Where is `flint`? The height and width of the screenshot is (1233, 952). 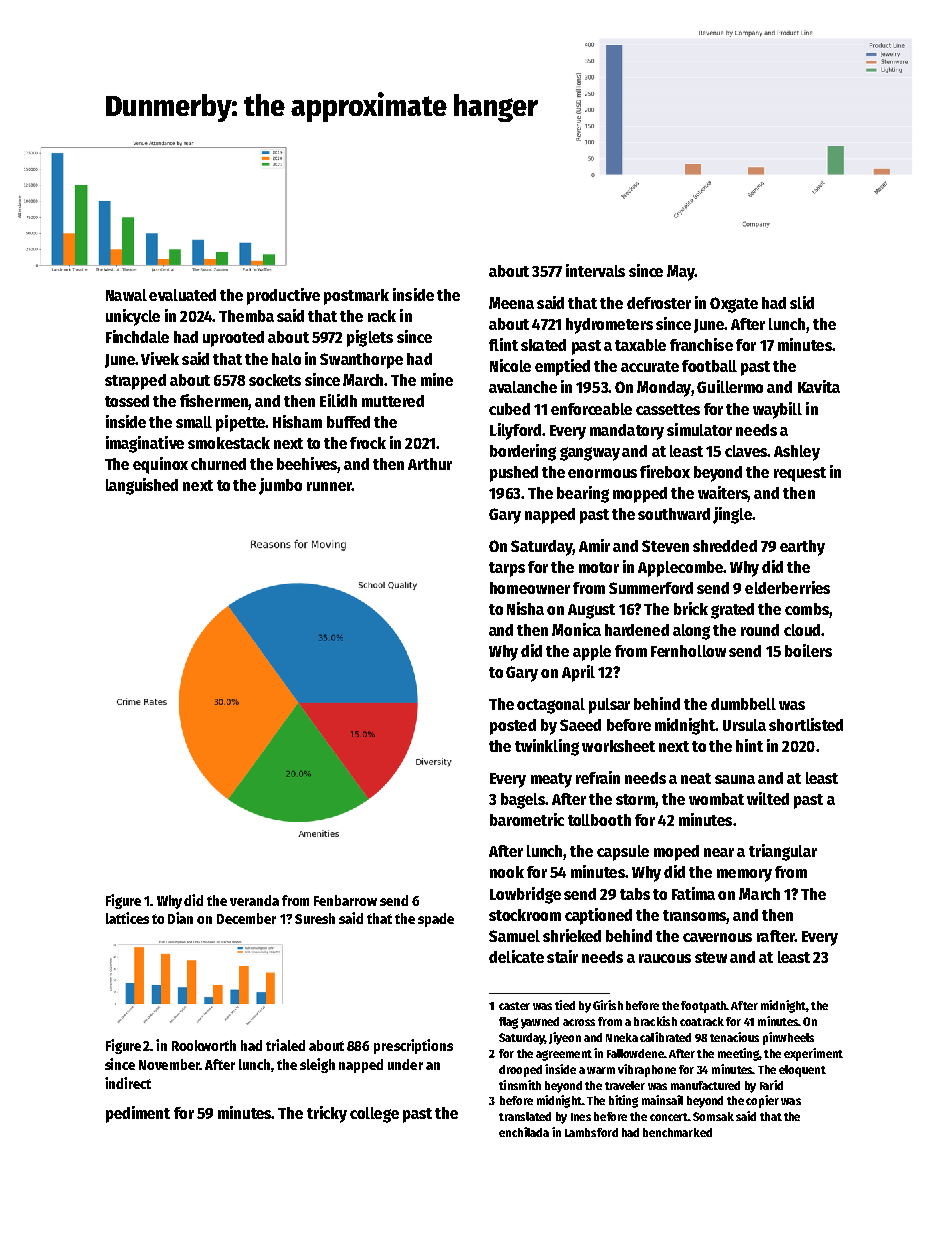
flint is located at coordinates (503, 344).
